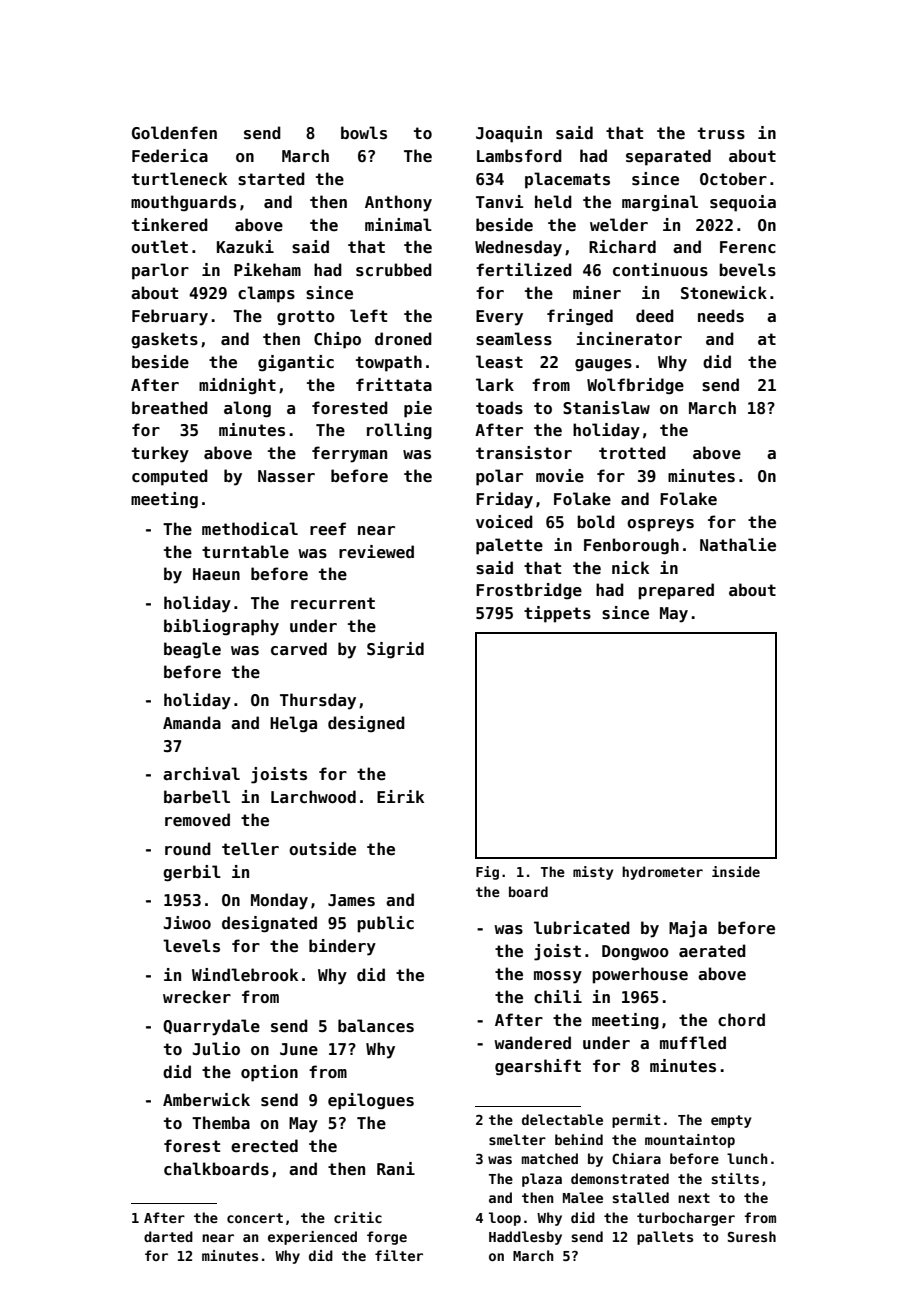 This screenshot has height=1316, width=908. Describe the element at coordinates (662, 873) in the screenshot. I see `hydrometer` at that location.
